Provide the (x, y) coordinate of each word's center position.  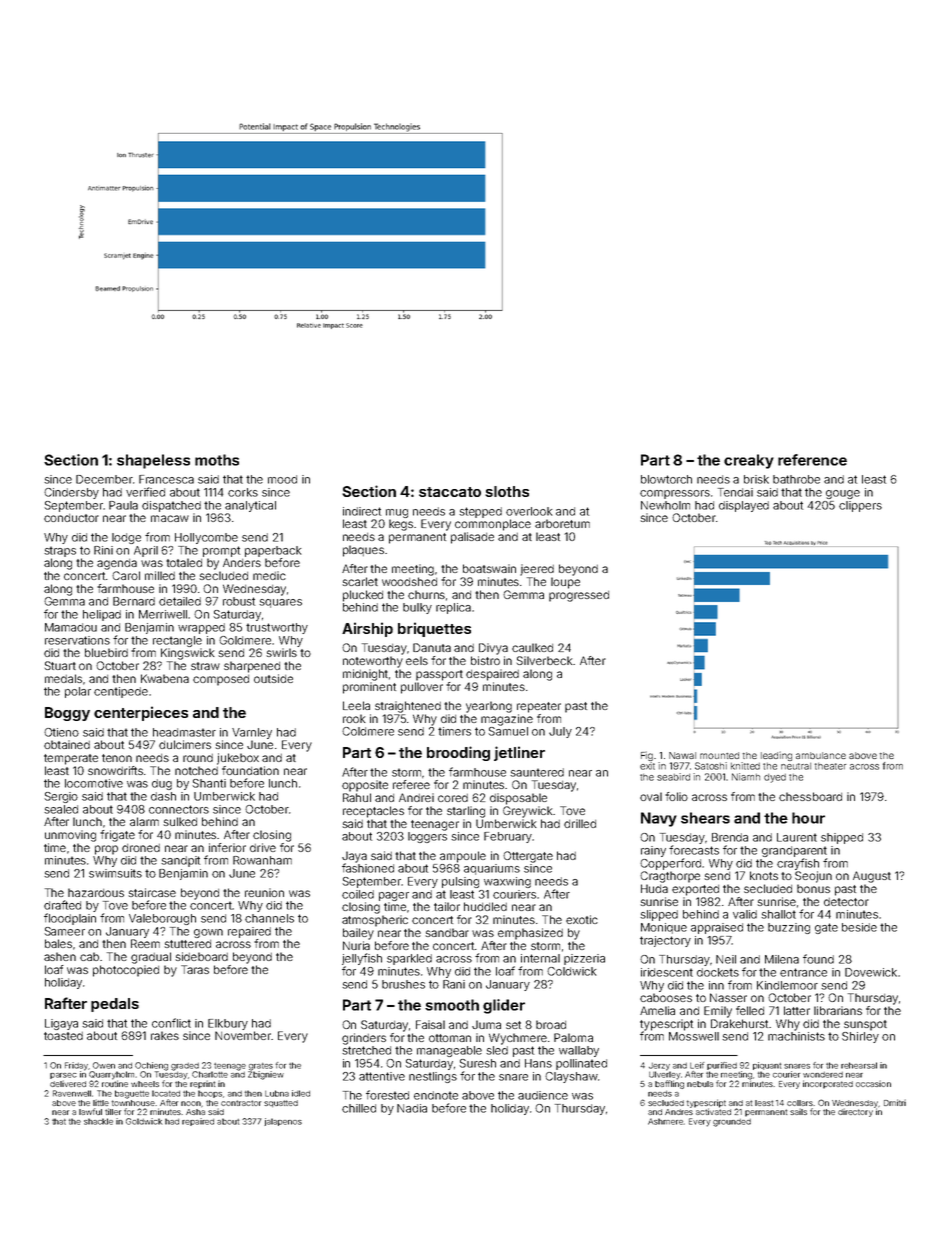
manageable (449, 1051)
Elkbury (228, 1024)
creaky (749, 461)
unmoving (70, 836)
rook (354, 718)
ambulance (821, 755)
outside (273, 678)
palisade (472, 538)
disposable (518, 799)
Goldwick (144, 1121)
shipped (842, 838)
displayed (744, 506)
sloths (507, 491)
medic (269, 575)
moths (217, 460)
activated (713, 1111)
